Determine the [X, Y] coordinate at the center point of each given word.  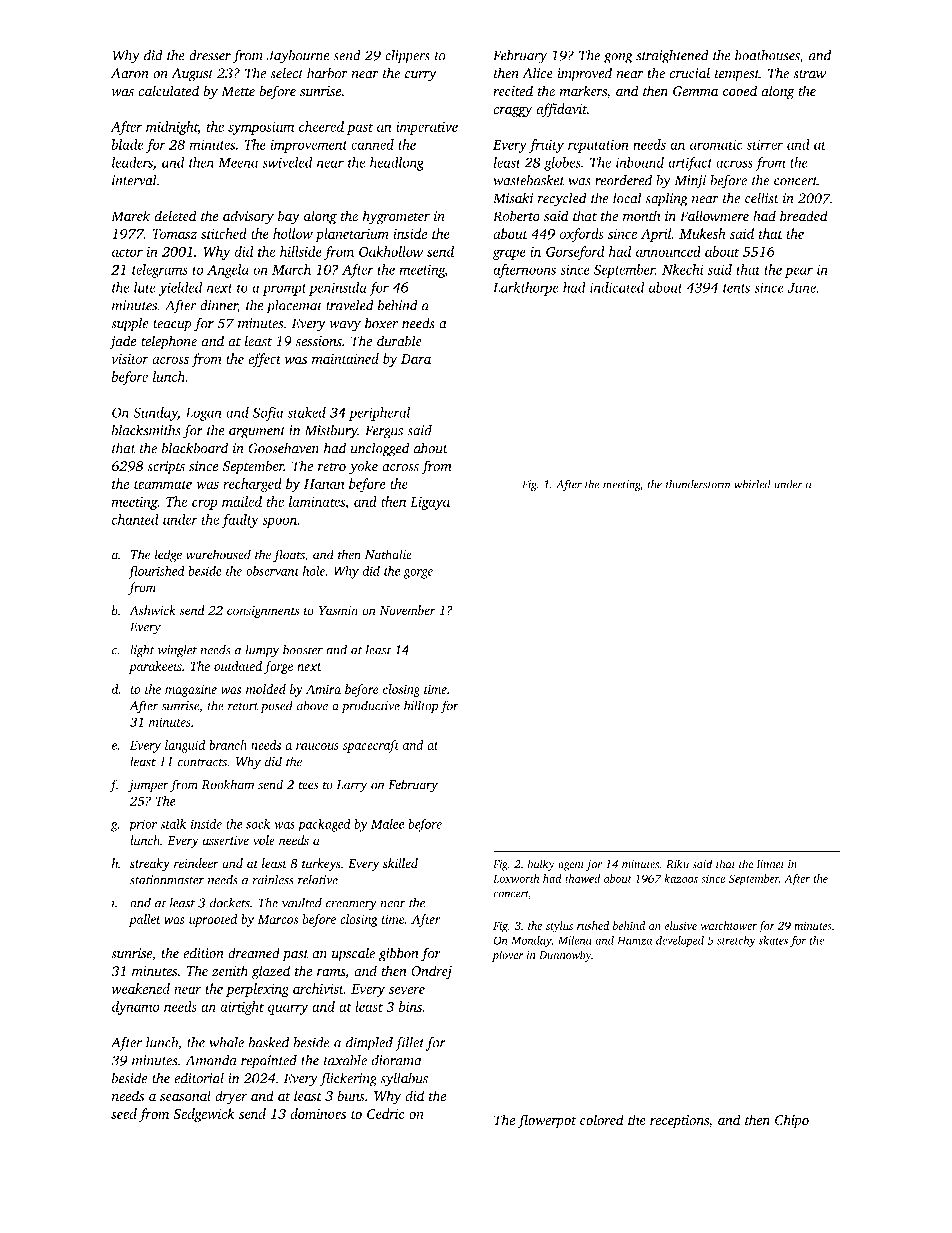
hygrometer [396, 217]
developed [680, 941]
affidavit [561, 110]
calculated [168, 91]
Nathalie [388, 554]
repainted [269, 1062]
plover [507, 956]
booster [303, 649]
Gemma [695, 91]
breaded [804, 216]
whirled [752, 484]
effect [264, 360]
